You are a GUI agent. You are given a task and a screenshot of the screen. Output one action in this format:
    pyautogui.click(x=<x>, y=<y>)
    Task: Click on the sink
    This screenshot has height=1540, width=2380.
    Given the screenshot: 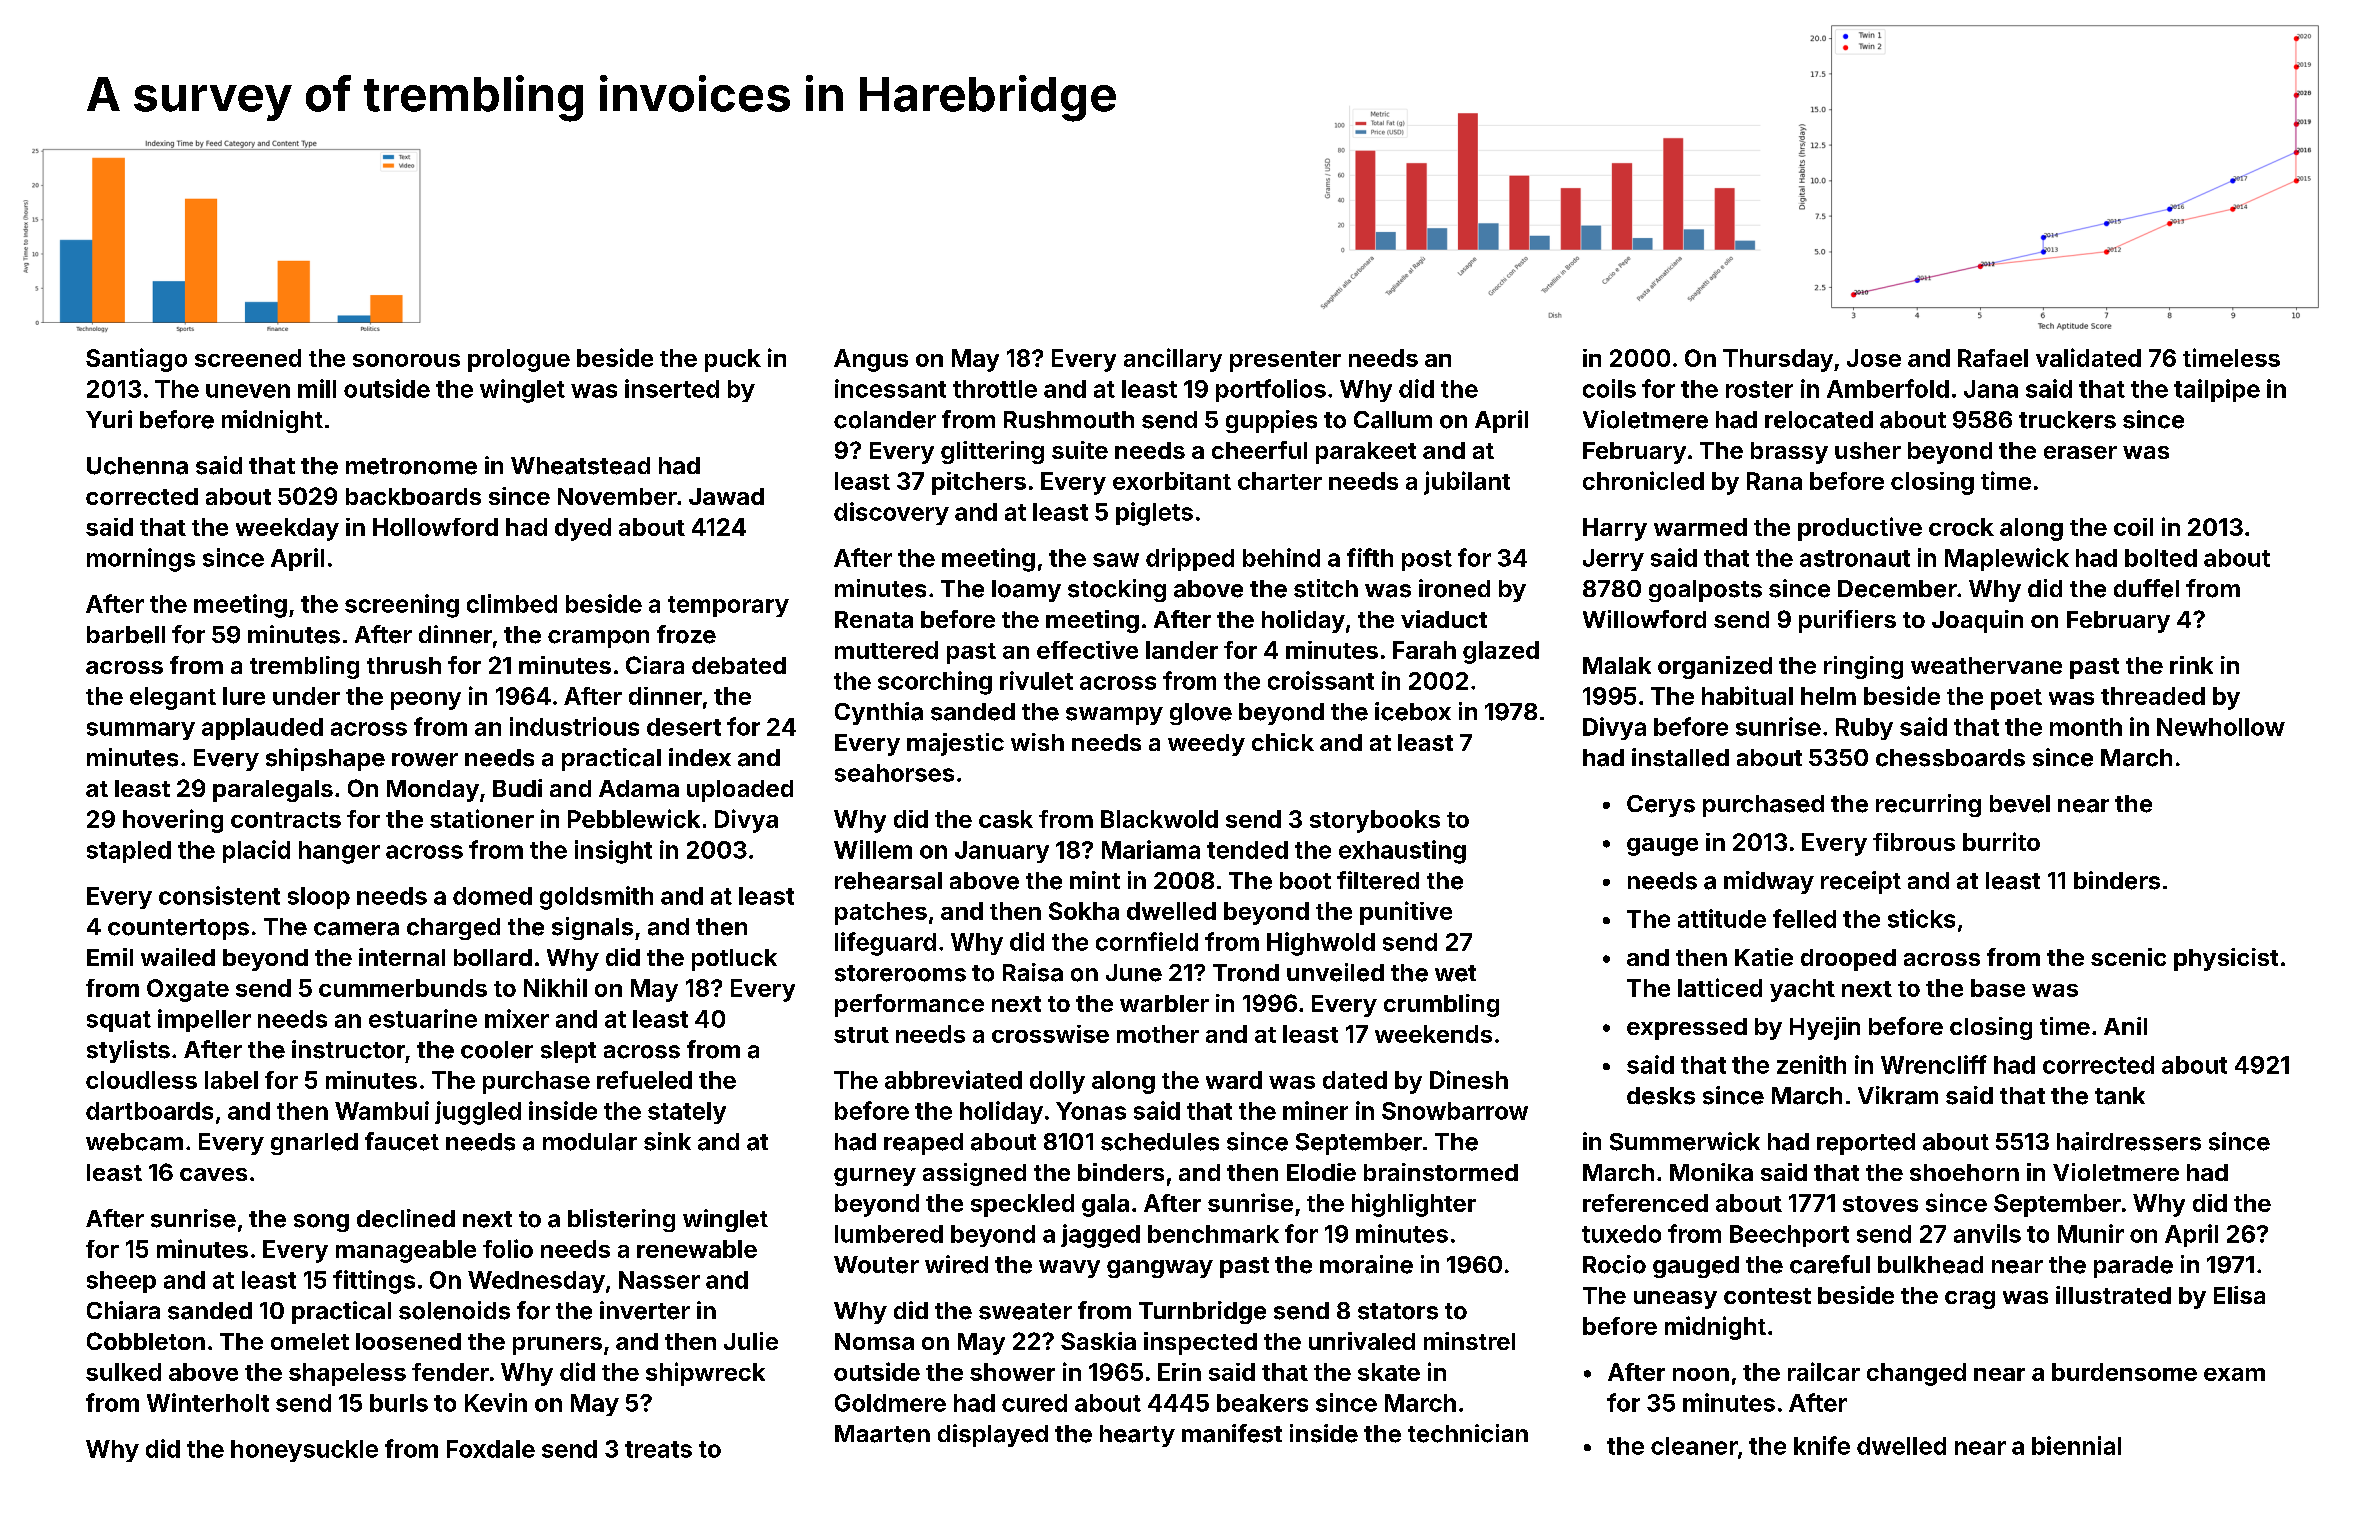 What is the action you would take?
    pyautogui.click(x=667, y=1141)
